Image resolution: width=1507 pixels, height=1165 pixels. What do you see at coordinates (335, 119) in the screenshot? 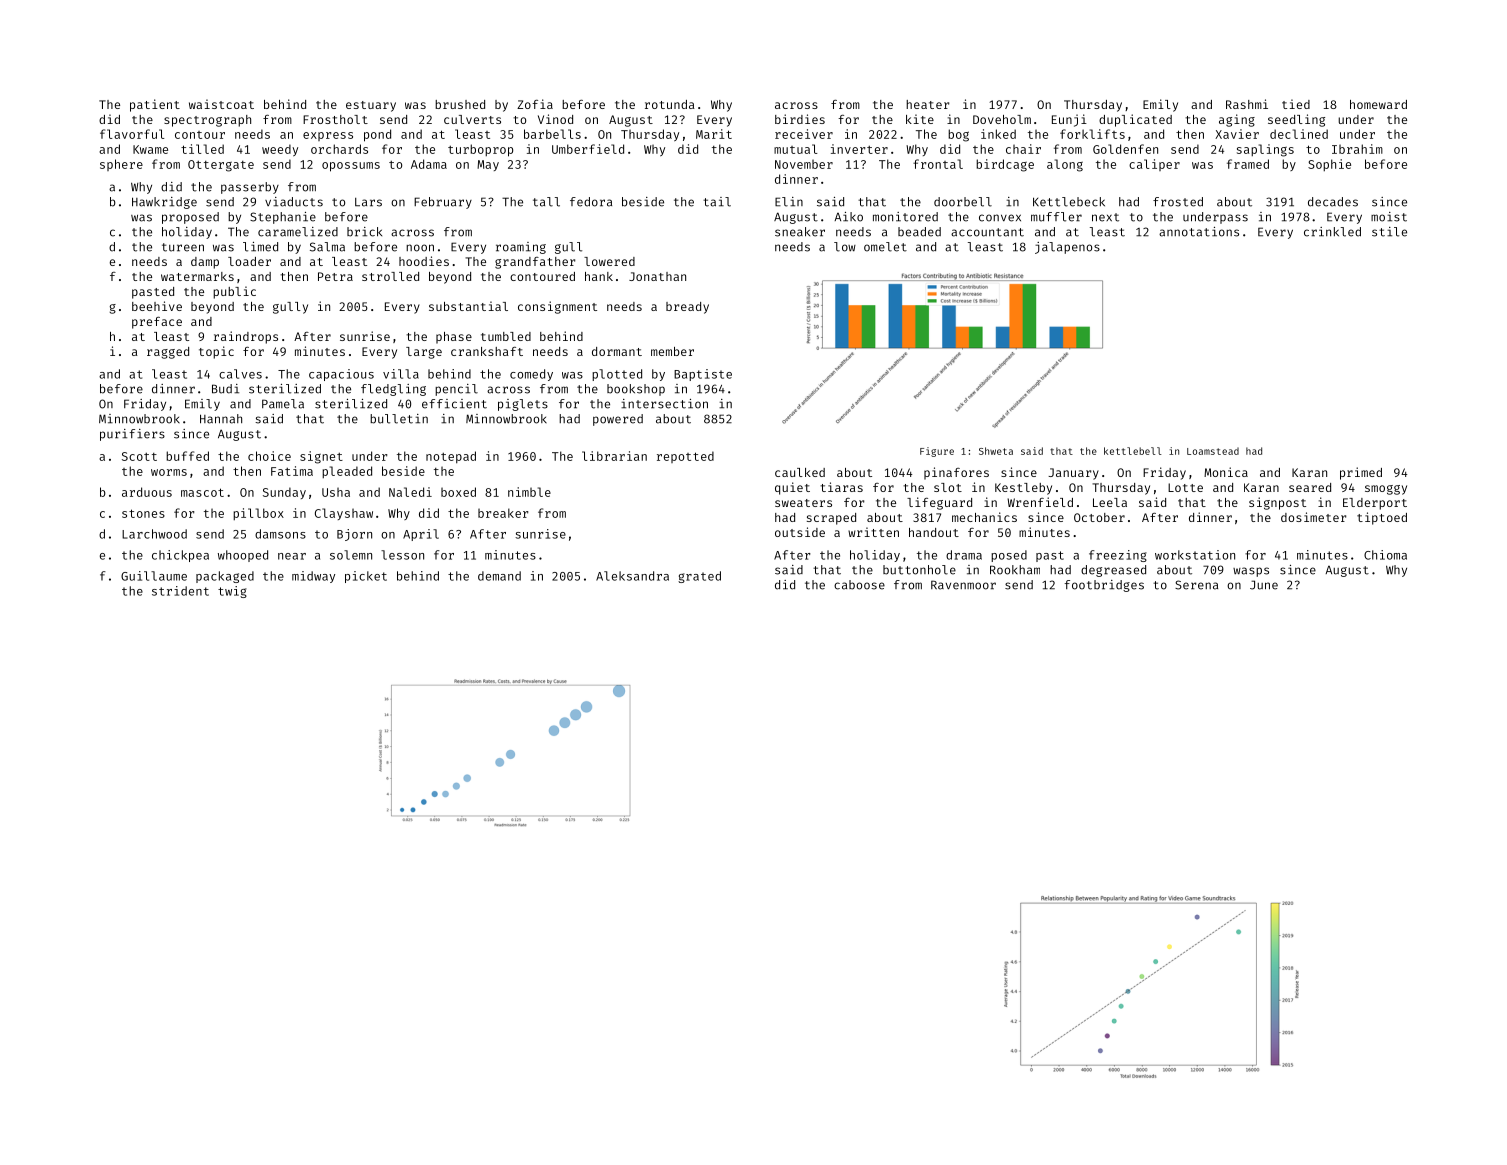
I see `Frostholt` at bounding box center [335, 119].
